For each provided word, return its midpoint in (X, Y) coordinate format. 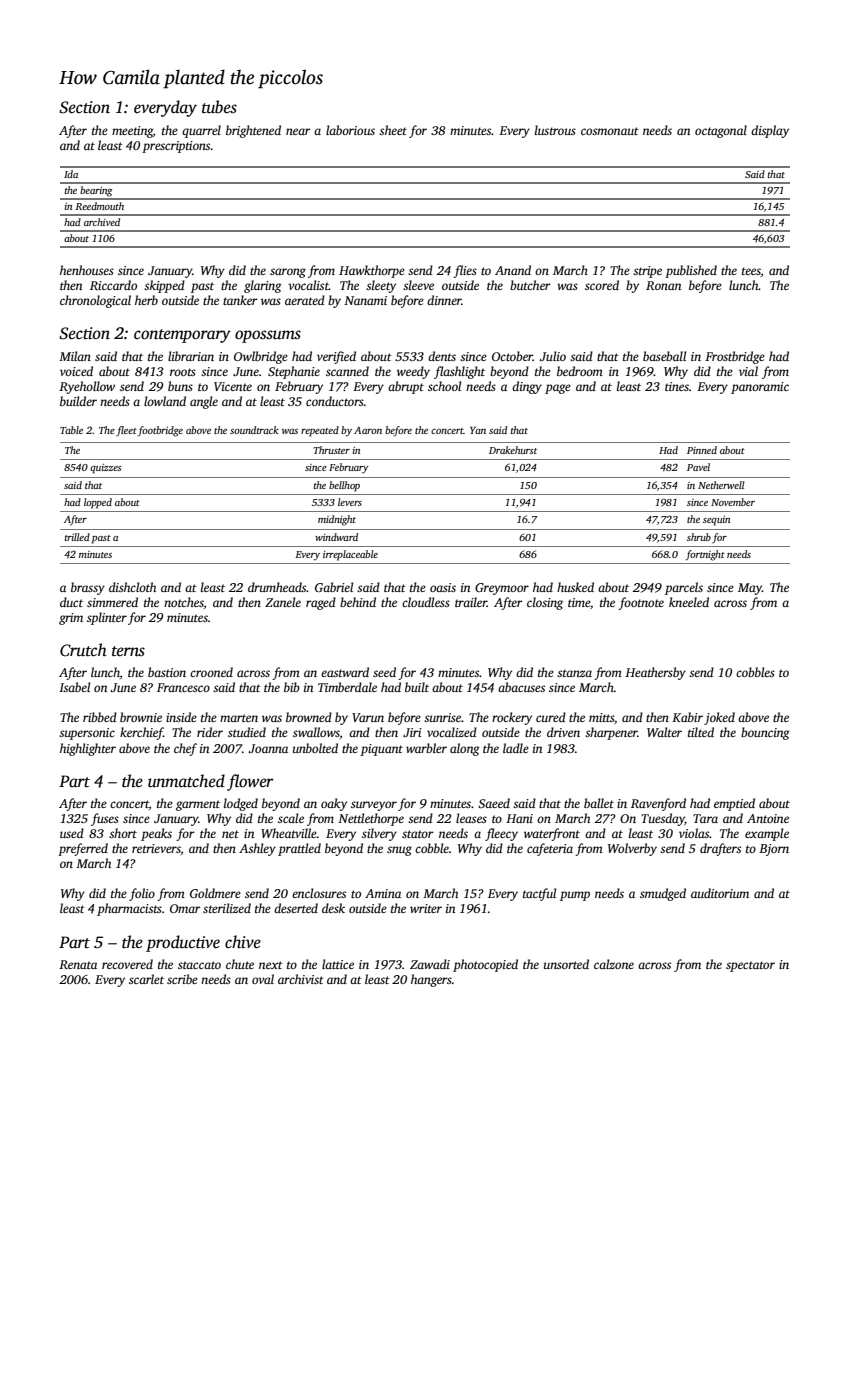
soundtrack (254, 430)
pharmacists (129, 909)
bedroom (580, 371)
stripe (647, 272)
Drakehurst (513, 450)
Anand (513, 270)
